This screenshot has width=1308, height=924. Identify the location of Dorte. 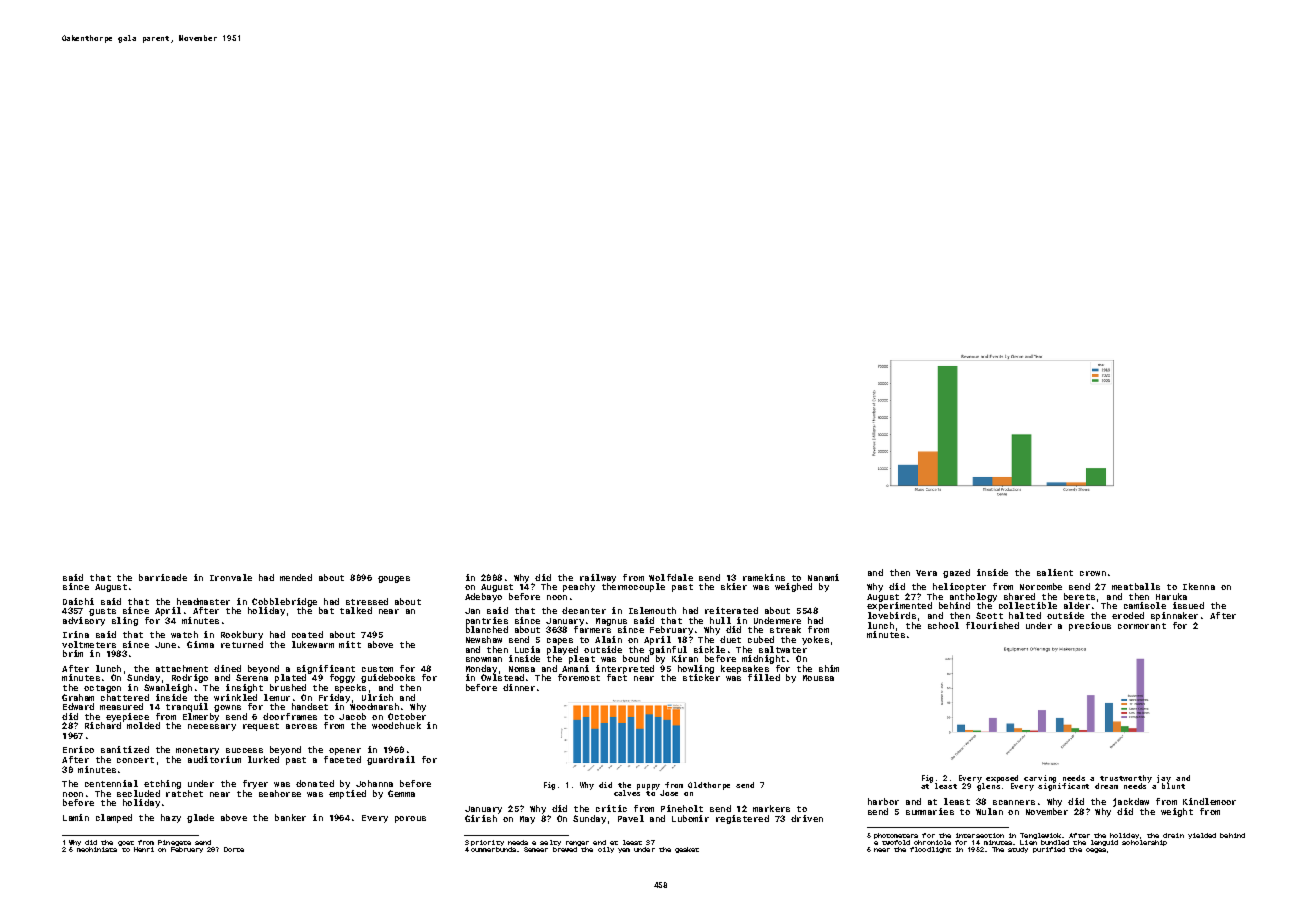
(234, 849).
